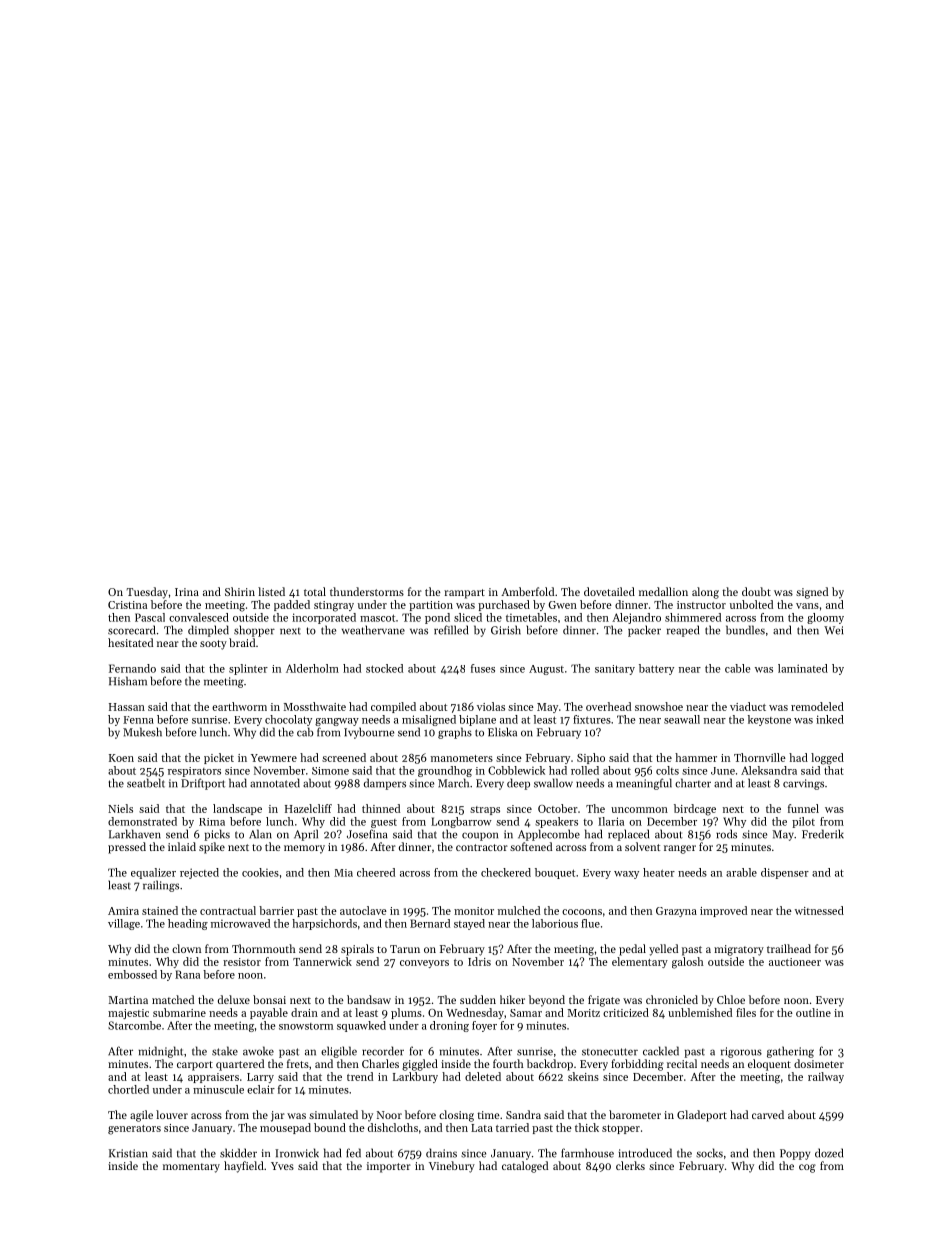 Image resolution: width=952 pixels, height=1233 pixels. Describe the element at coordinates (451, 630) in the page. I see `refilled` at that location.
